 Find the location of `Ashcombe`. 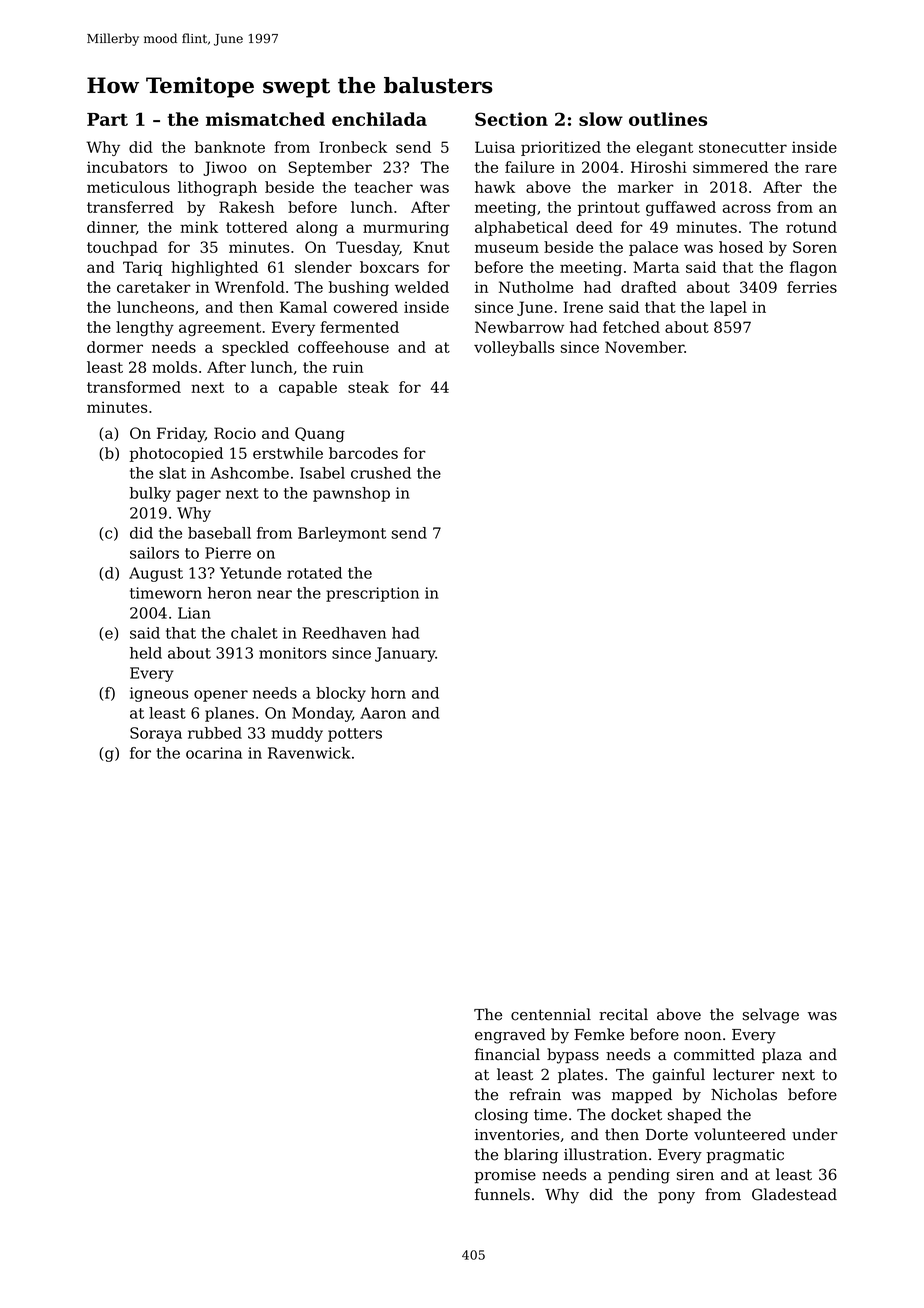

Ashcombe is located at coordinates (249, 473).
